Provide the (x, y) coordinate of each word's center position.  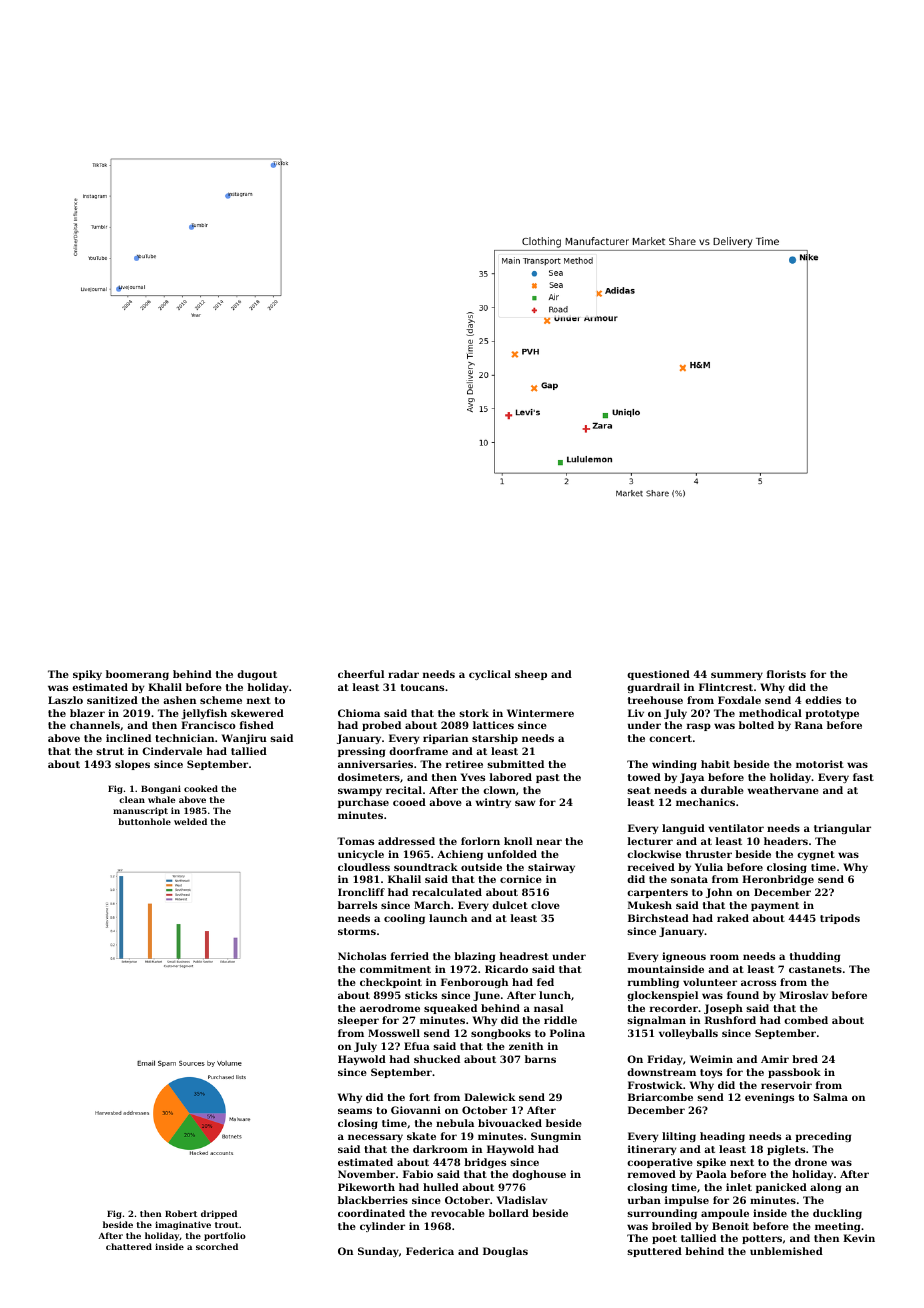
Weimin (711, 1059)
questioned (658, 675)
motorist (820, 764)
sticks (421, 995)
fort (419, 1097)
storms (357, 931)
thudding (815, 957)
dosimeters (369, 777)
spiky (87, 675)
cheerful (361, 674)
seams (355, 1111)
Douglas (505, 1252)
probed (381, 726)
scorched (217, 1246)
